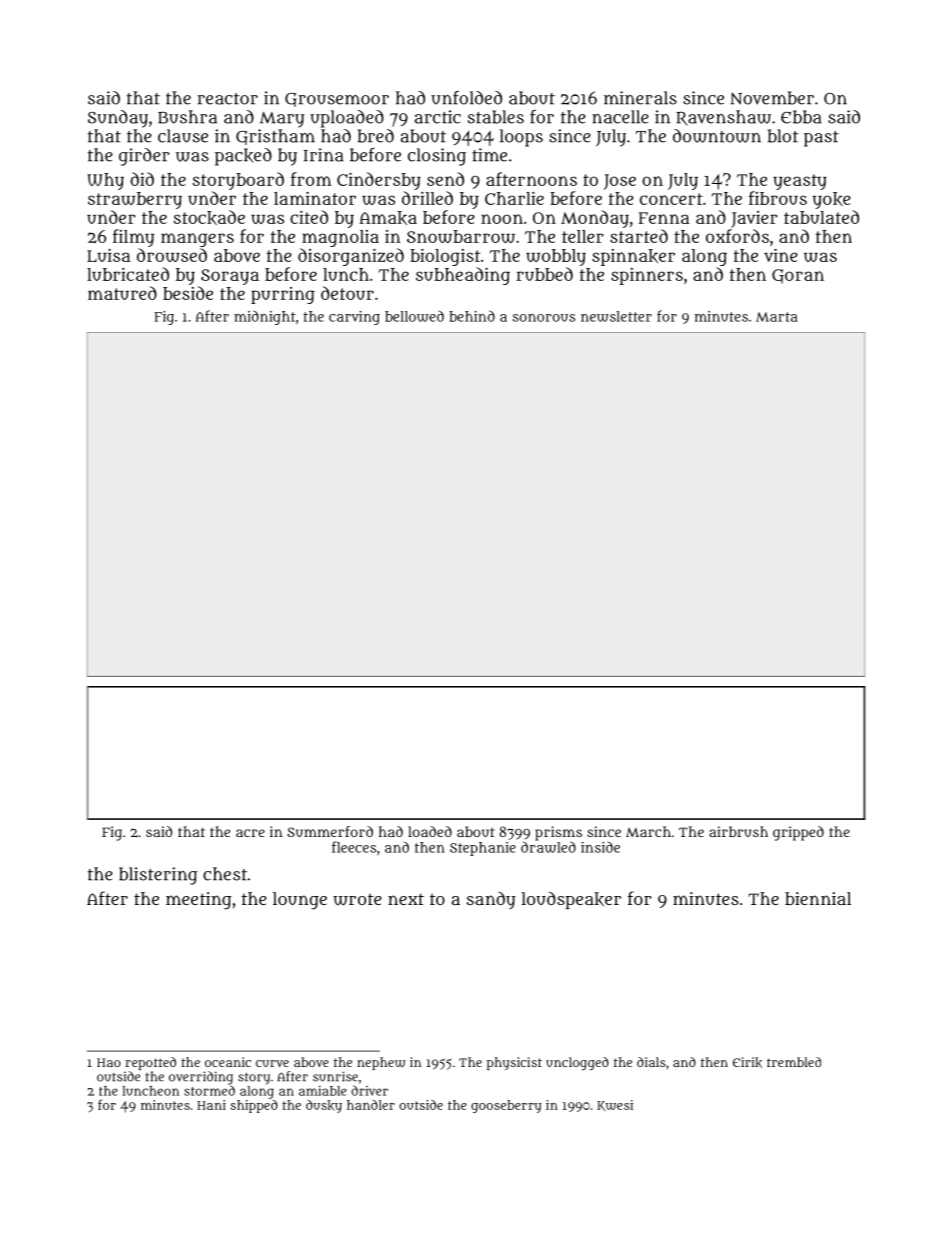  Describe the element at coordinates (616, 316) in the screenshot. I see `newsletter` at that location.
